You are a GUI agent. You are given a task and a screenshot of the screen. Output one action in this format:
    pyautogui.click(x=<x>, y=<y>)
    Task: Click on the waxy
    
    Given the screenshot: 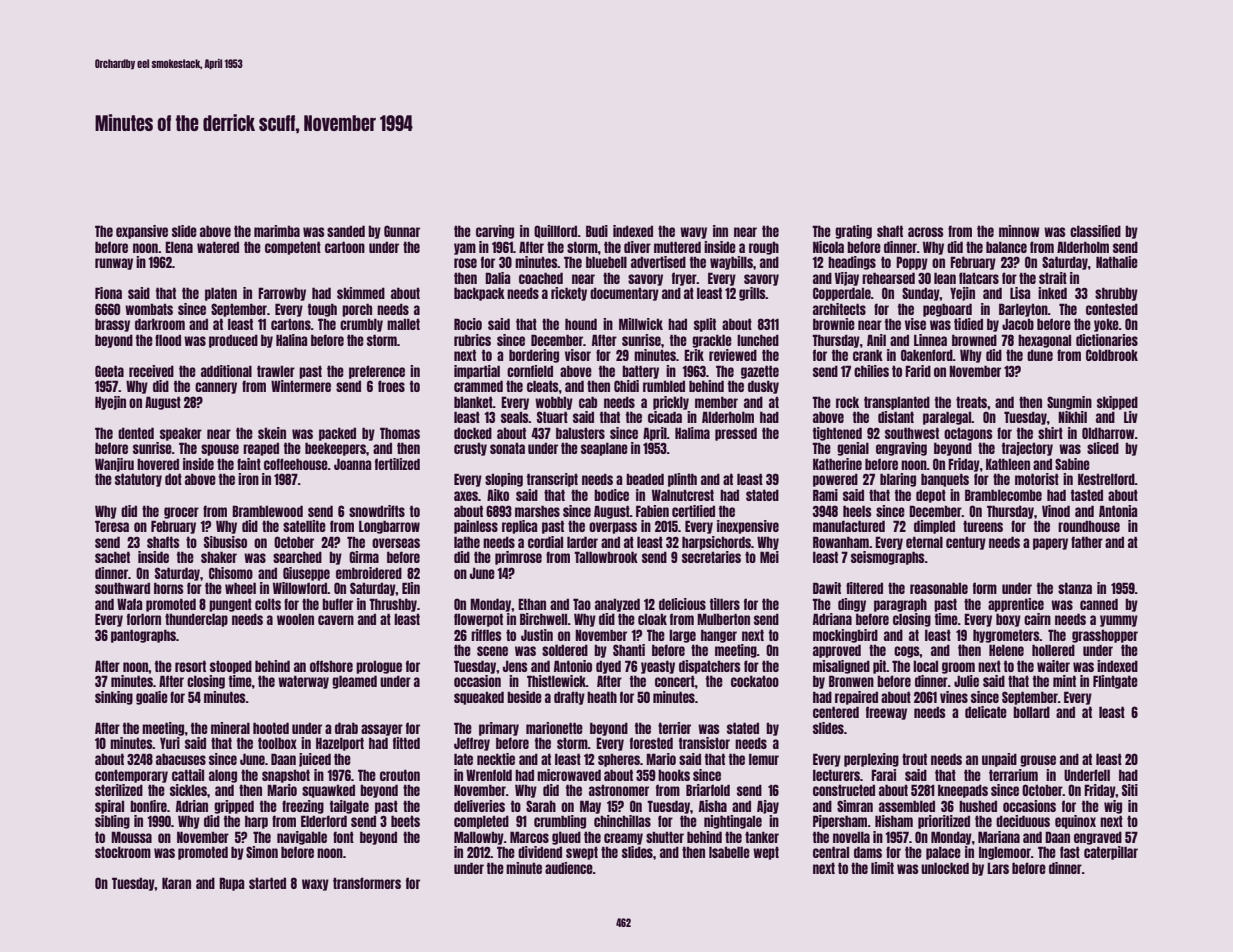 What is the action you would take?
    pyautogui.click(x=315, y=885)
